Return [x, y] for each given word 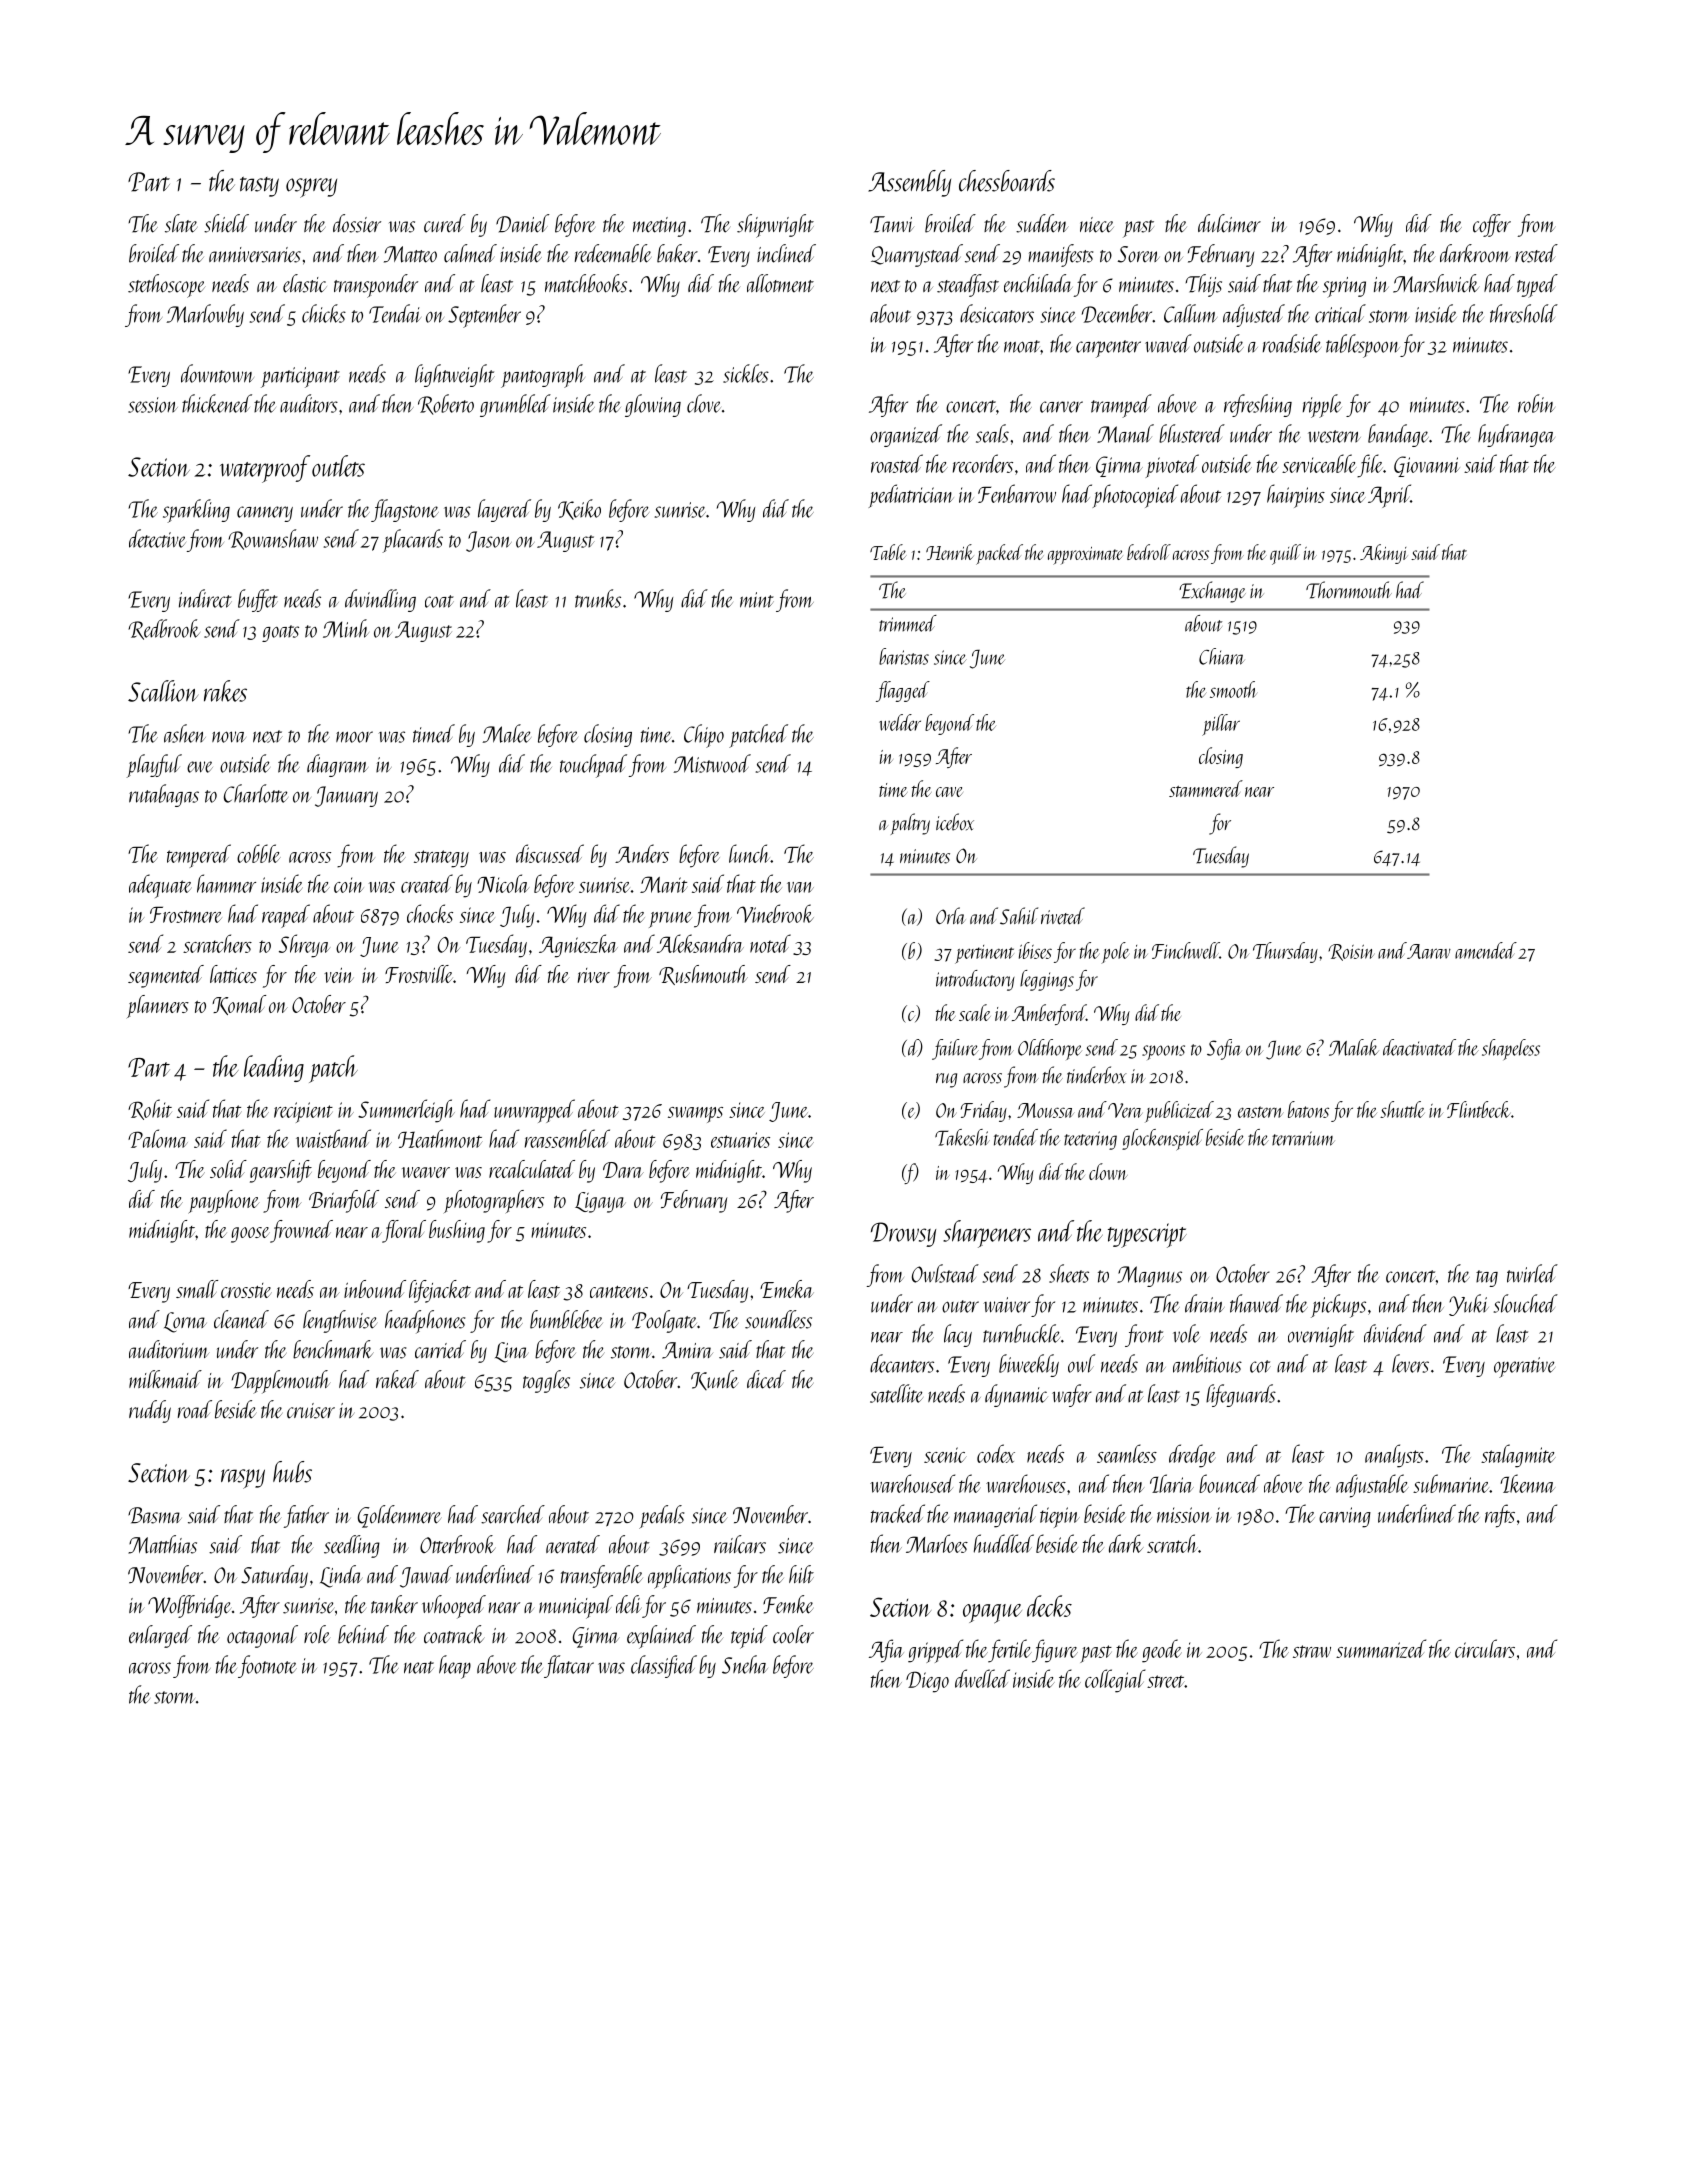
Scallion [163, 691]
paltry [910, 824]
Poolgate [664, 1321]
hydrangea [1516, 435]
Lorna [185, 1322]
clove [704, 403]
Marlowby [205, 315]
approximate [1085, 556]
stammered [1206, 788]
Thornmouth [1349, 590]
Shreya [304, 946]
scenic [945, 1455]
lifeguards [1241, 1395]
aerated [573, 1544]
